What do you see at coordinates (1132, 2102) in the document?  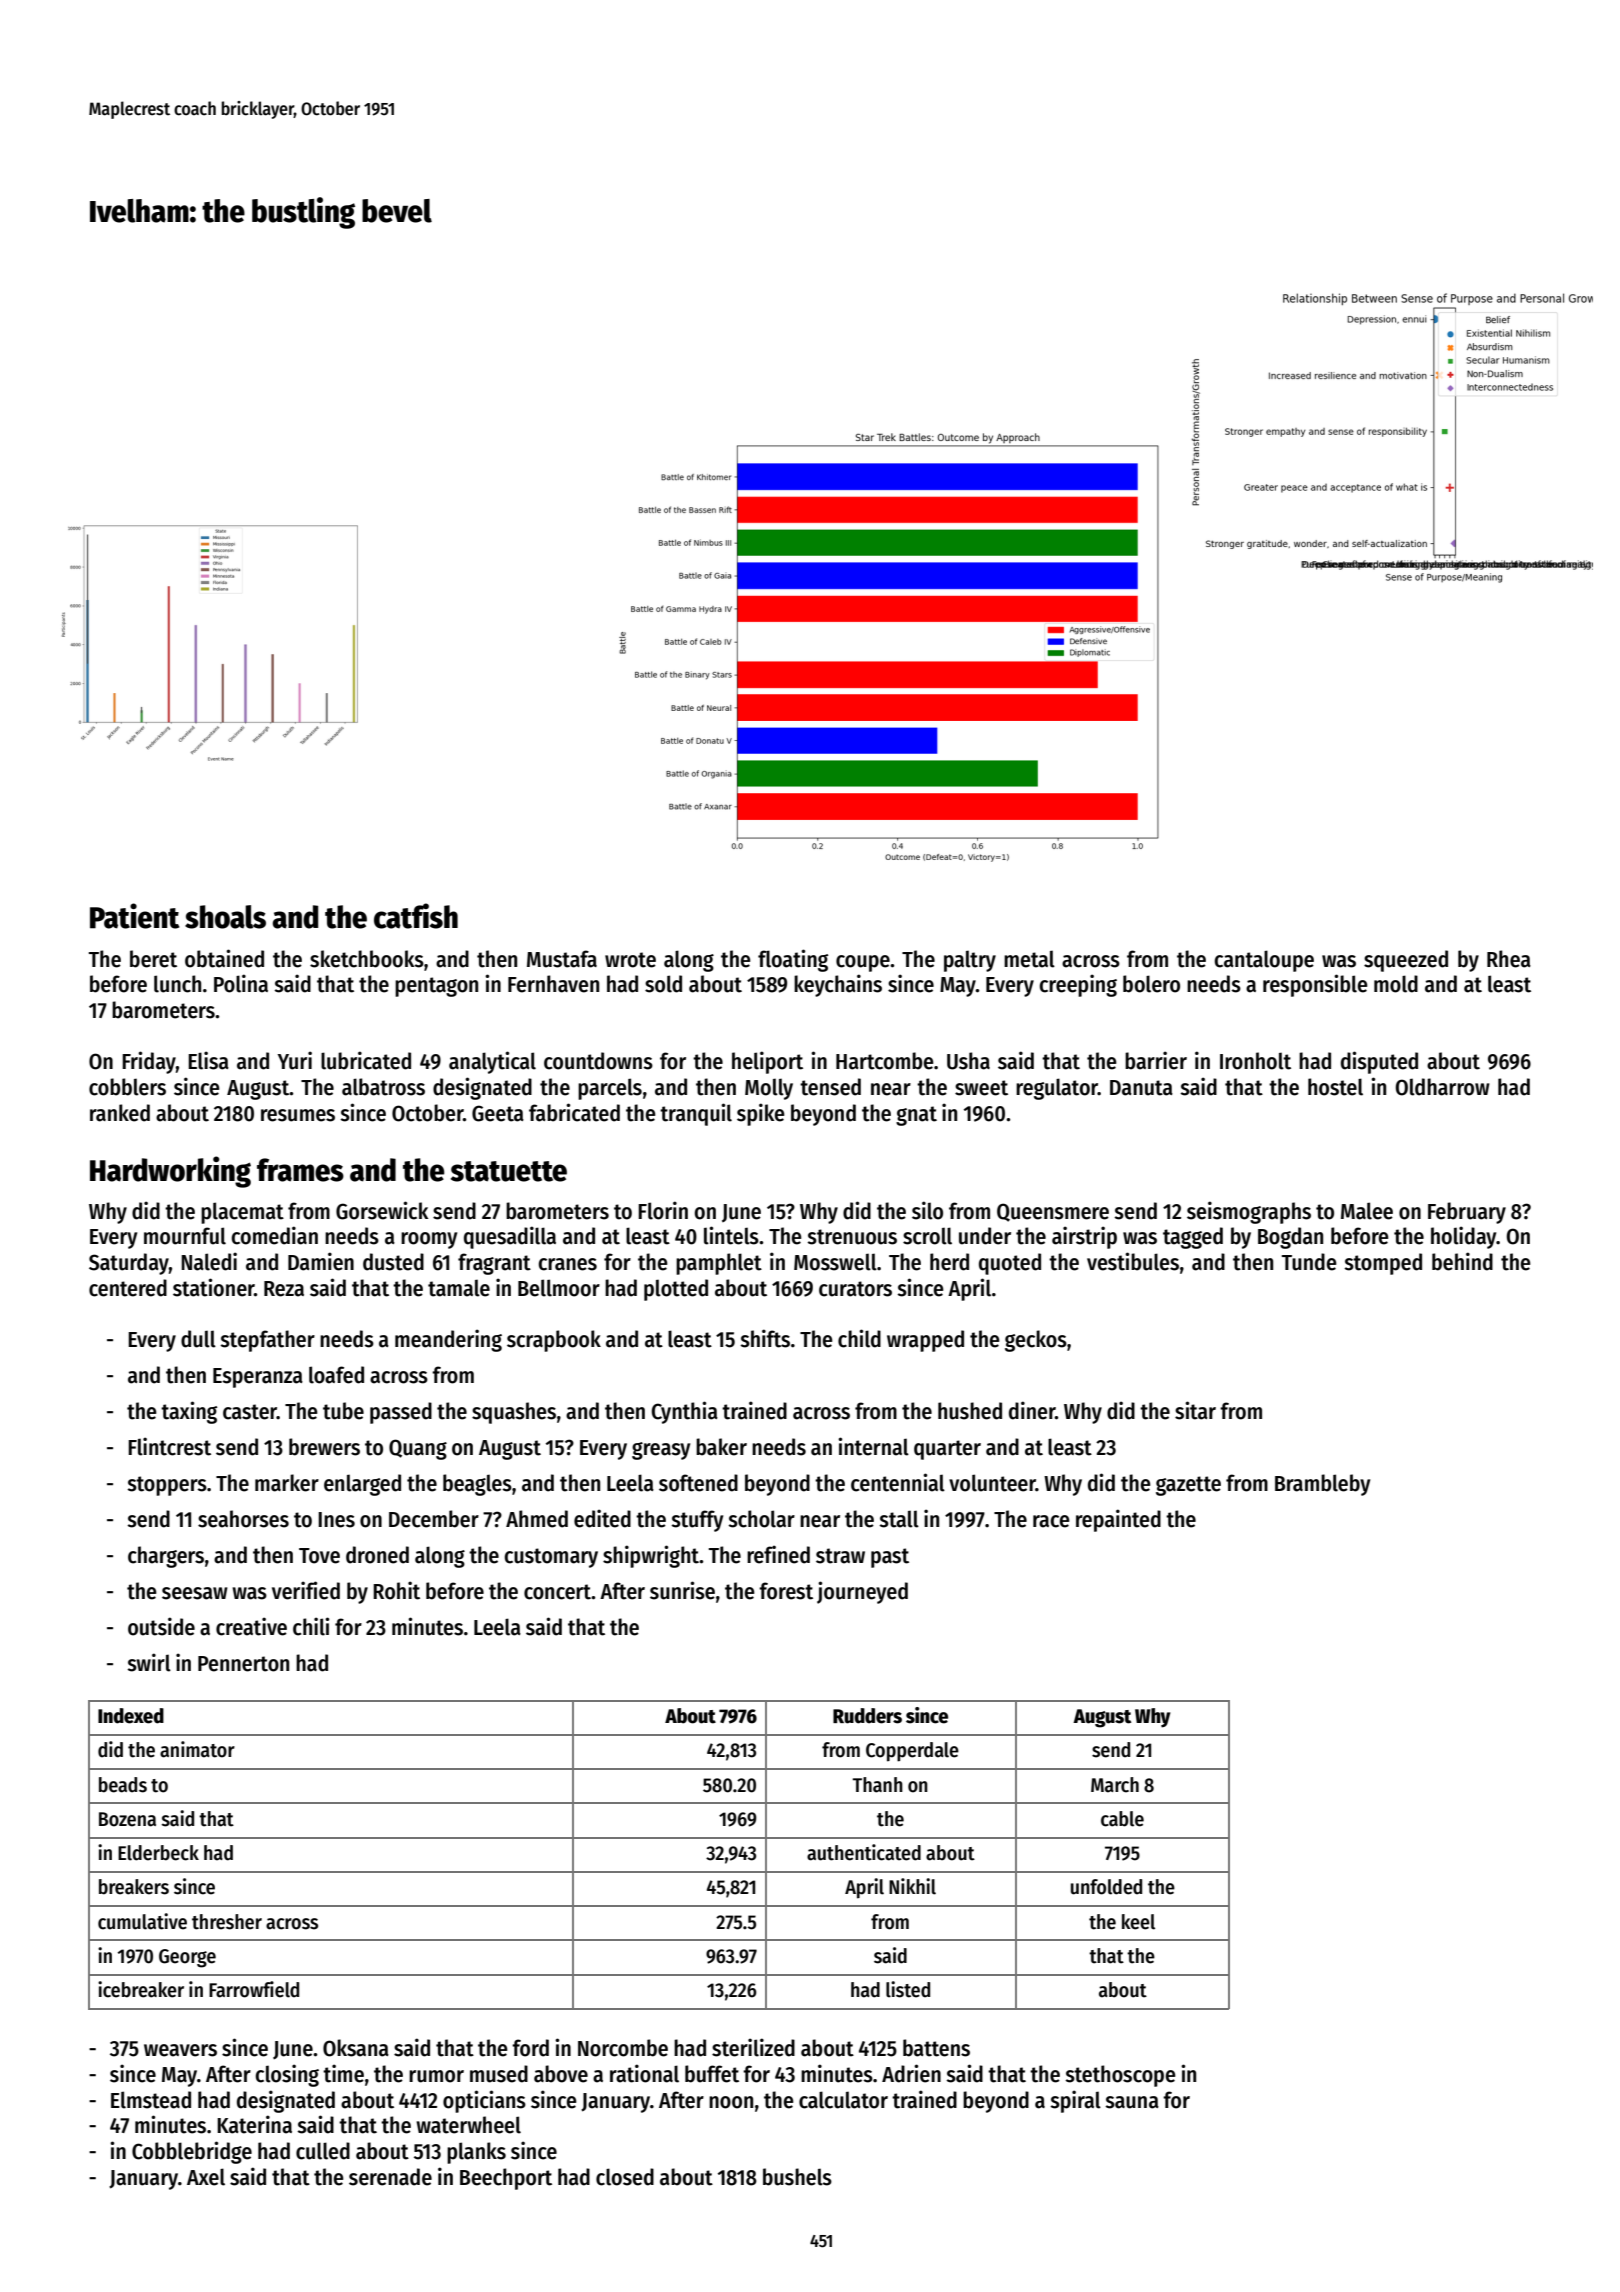 I see `sauna` at bounding box center [1132, 2102].
